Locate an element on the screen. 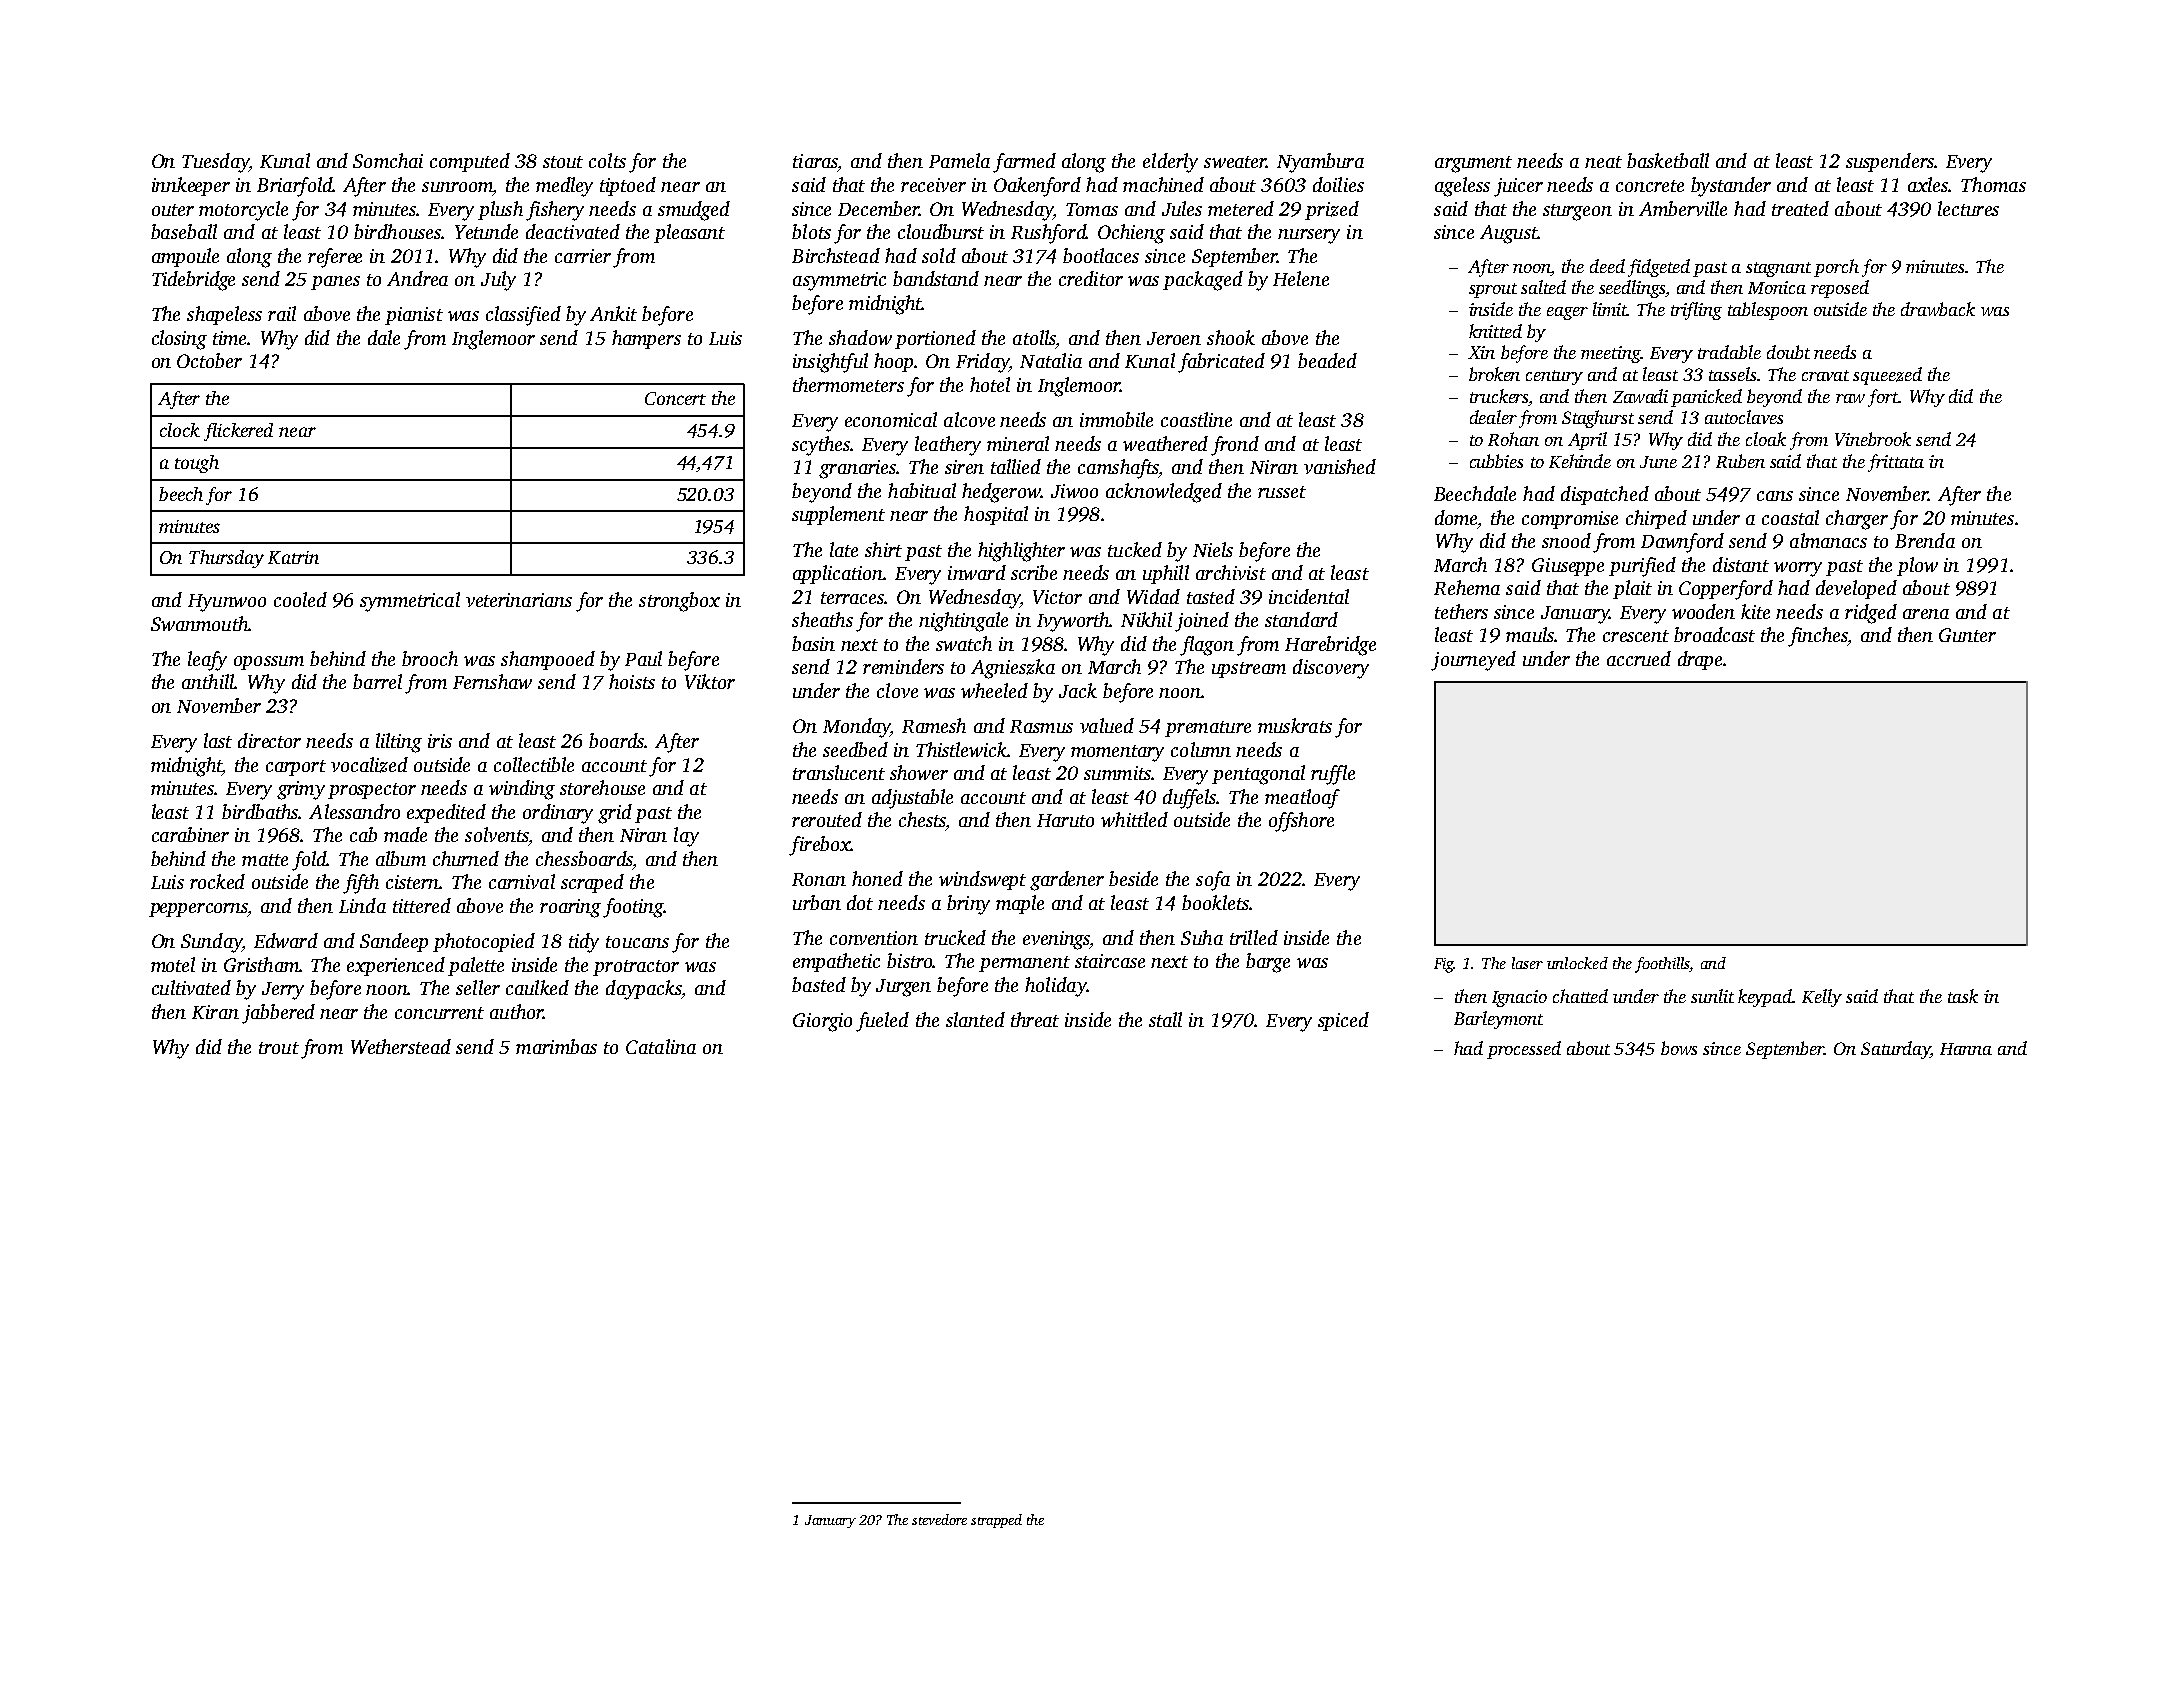  strapped is located at coordinates (996, 1521).
